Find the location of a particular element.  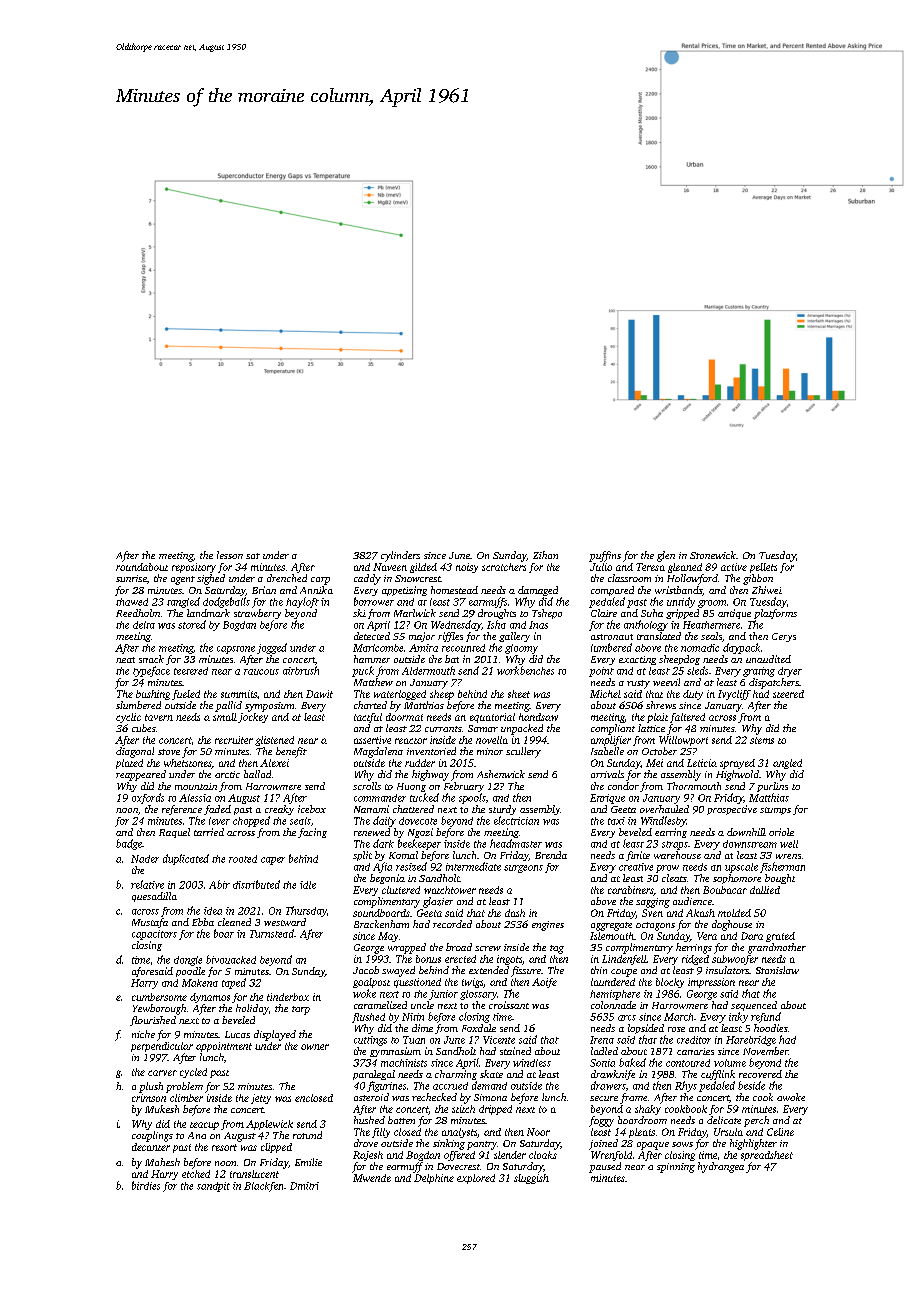

damaged is located at coordinates (538, 591).
